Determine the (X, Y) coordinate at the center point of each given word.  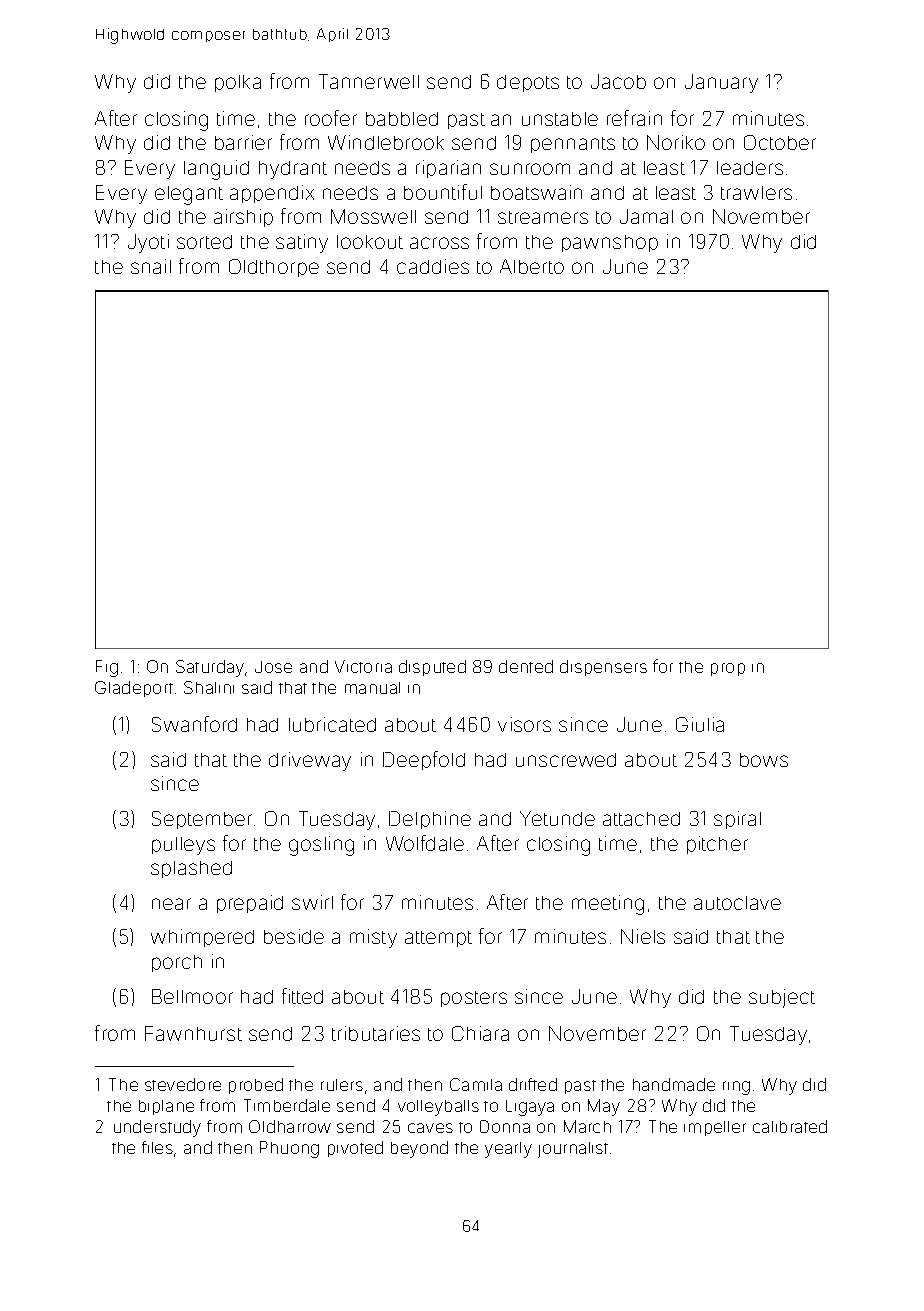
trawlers (756, 193)
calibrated (790, 1126)
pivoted (355, 1149)
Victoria (363, 666)
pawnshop (610, 243)
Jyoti (148, 243)
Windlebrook (386, 142)
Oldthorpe (274, 268)
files (157, 1147)
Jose (273, 667)
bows (764, 760)
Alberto (532, 266)
